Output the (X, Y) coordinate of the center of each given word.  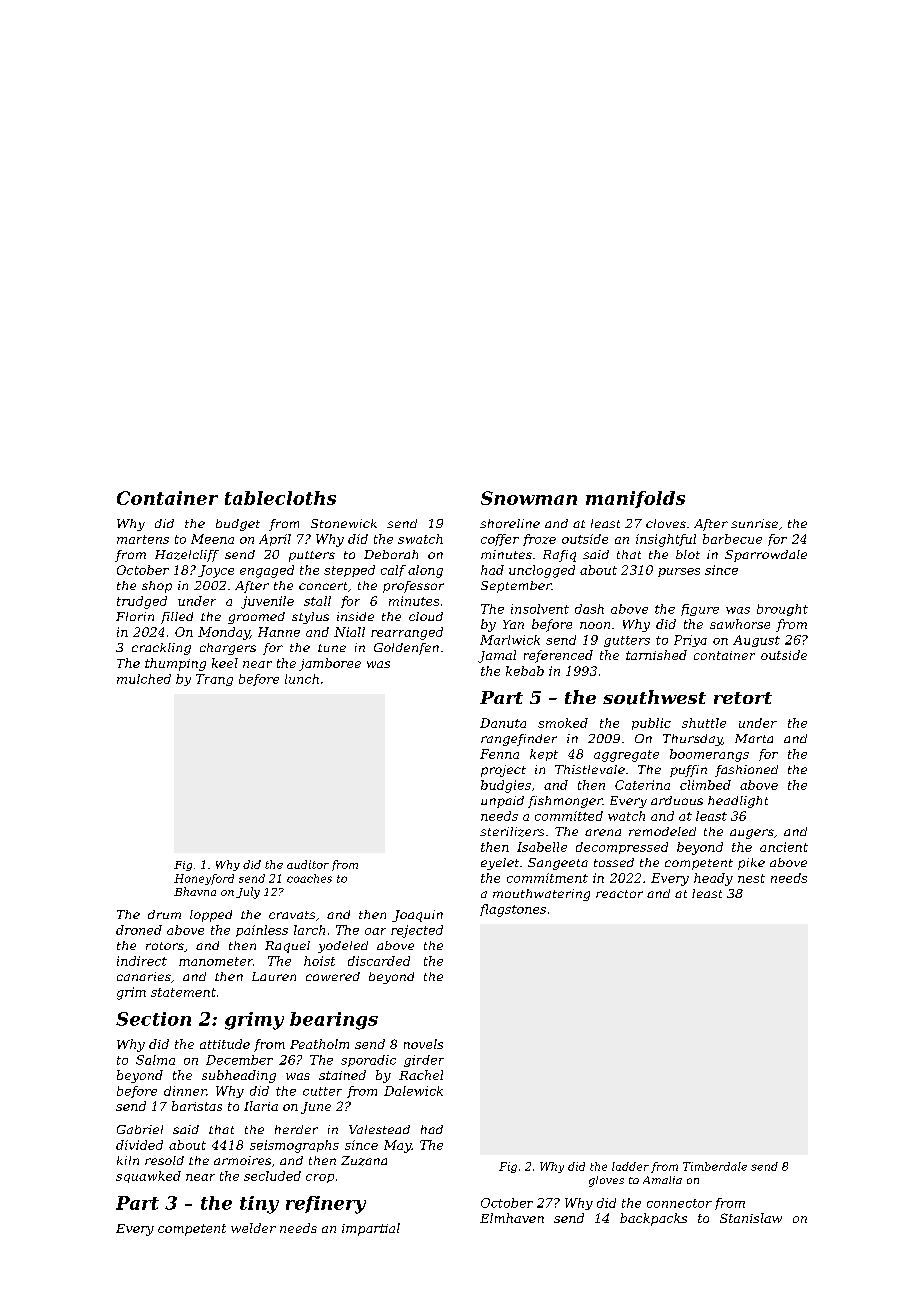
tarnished (656, 655)
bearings (334, 1021)
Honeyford (204, 879)
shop (157, 587)
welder (253, 1228)
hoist (319, 961)
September (516, 587)
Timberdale (715, 1166)
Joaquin (417, 916)
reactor (619, 894)
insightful (666, 540)
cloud (426, 616)
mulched (144, 679)
